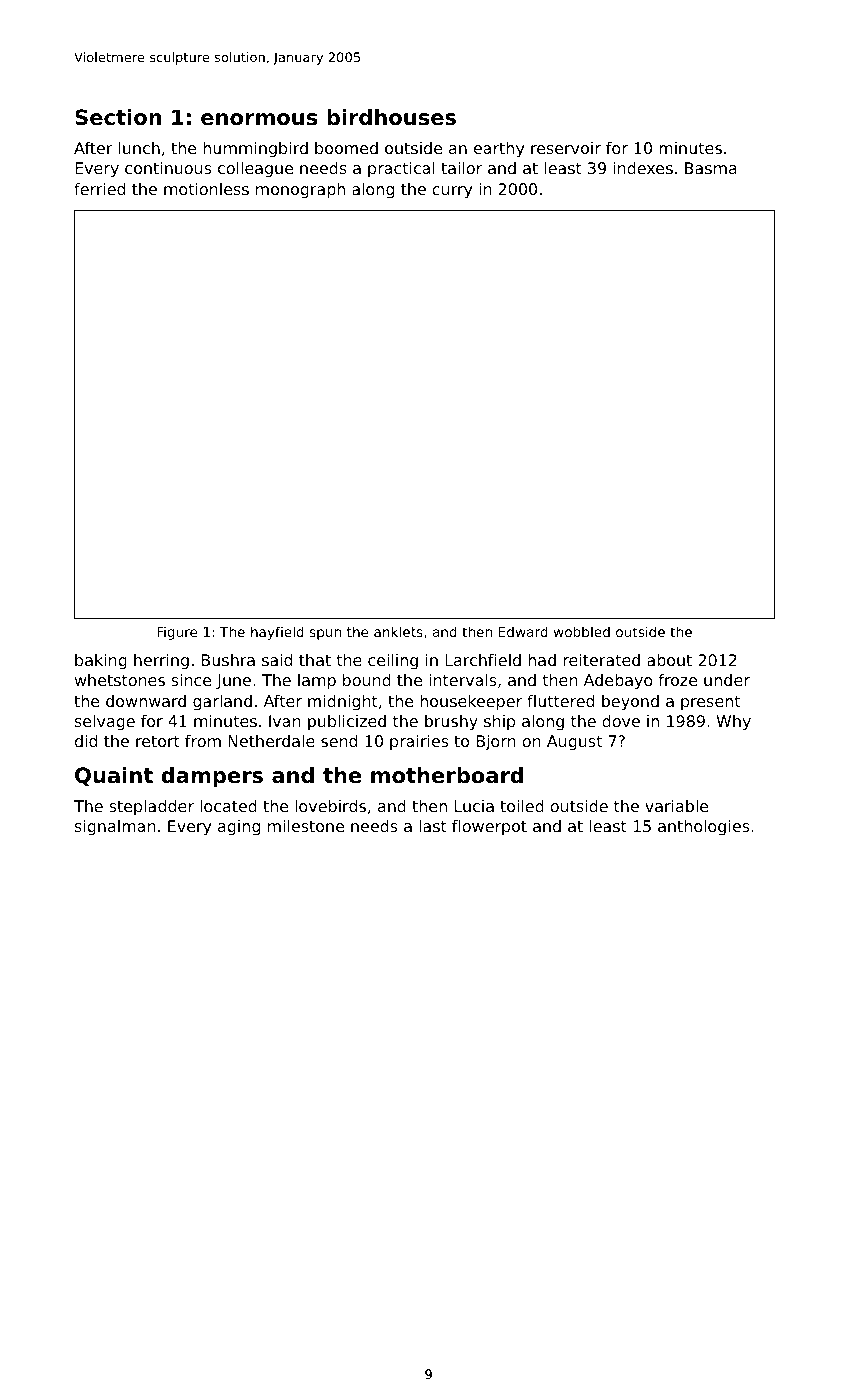 The width and height of the screenshot is (849, 1400). I want to click on Section, so click(118, 117).
